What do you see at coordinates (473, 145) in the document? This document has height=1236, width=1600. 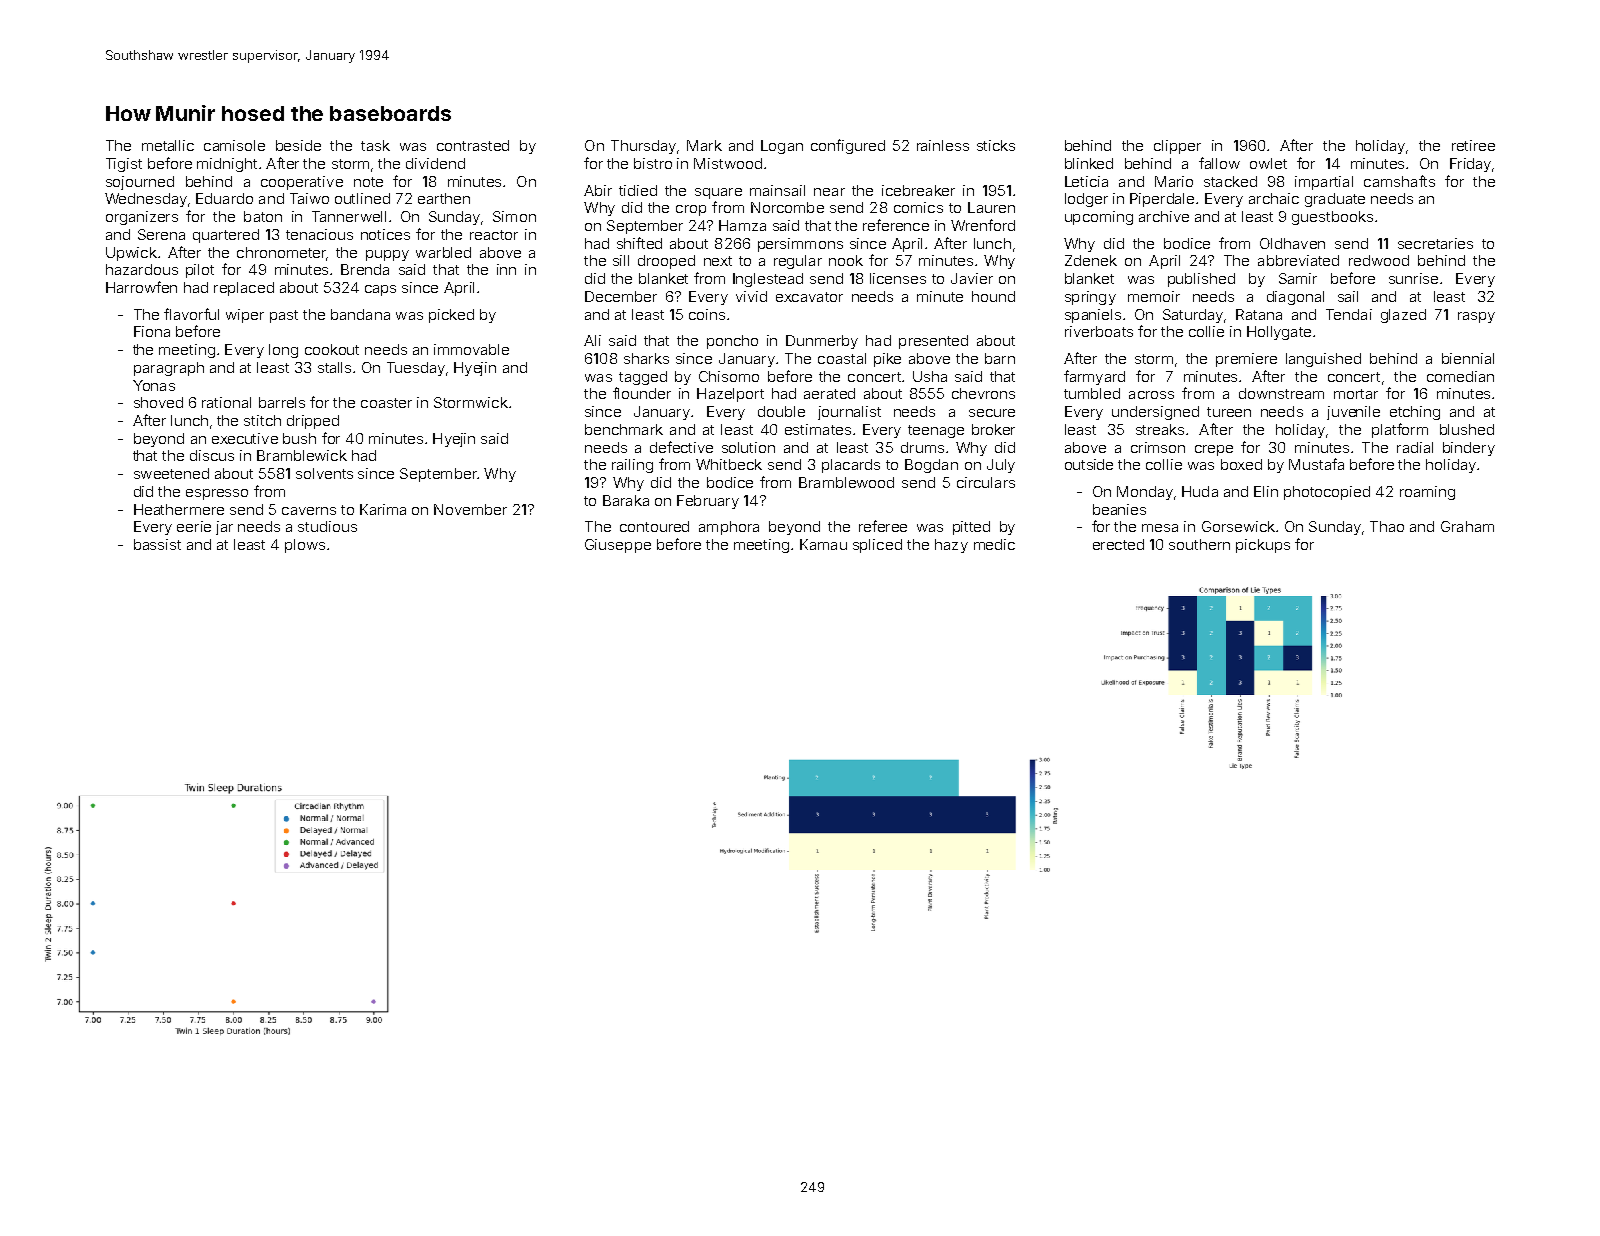 I see `contrasted` at bounding box center [473, 145].
